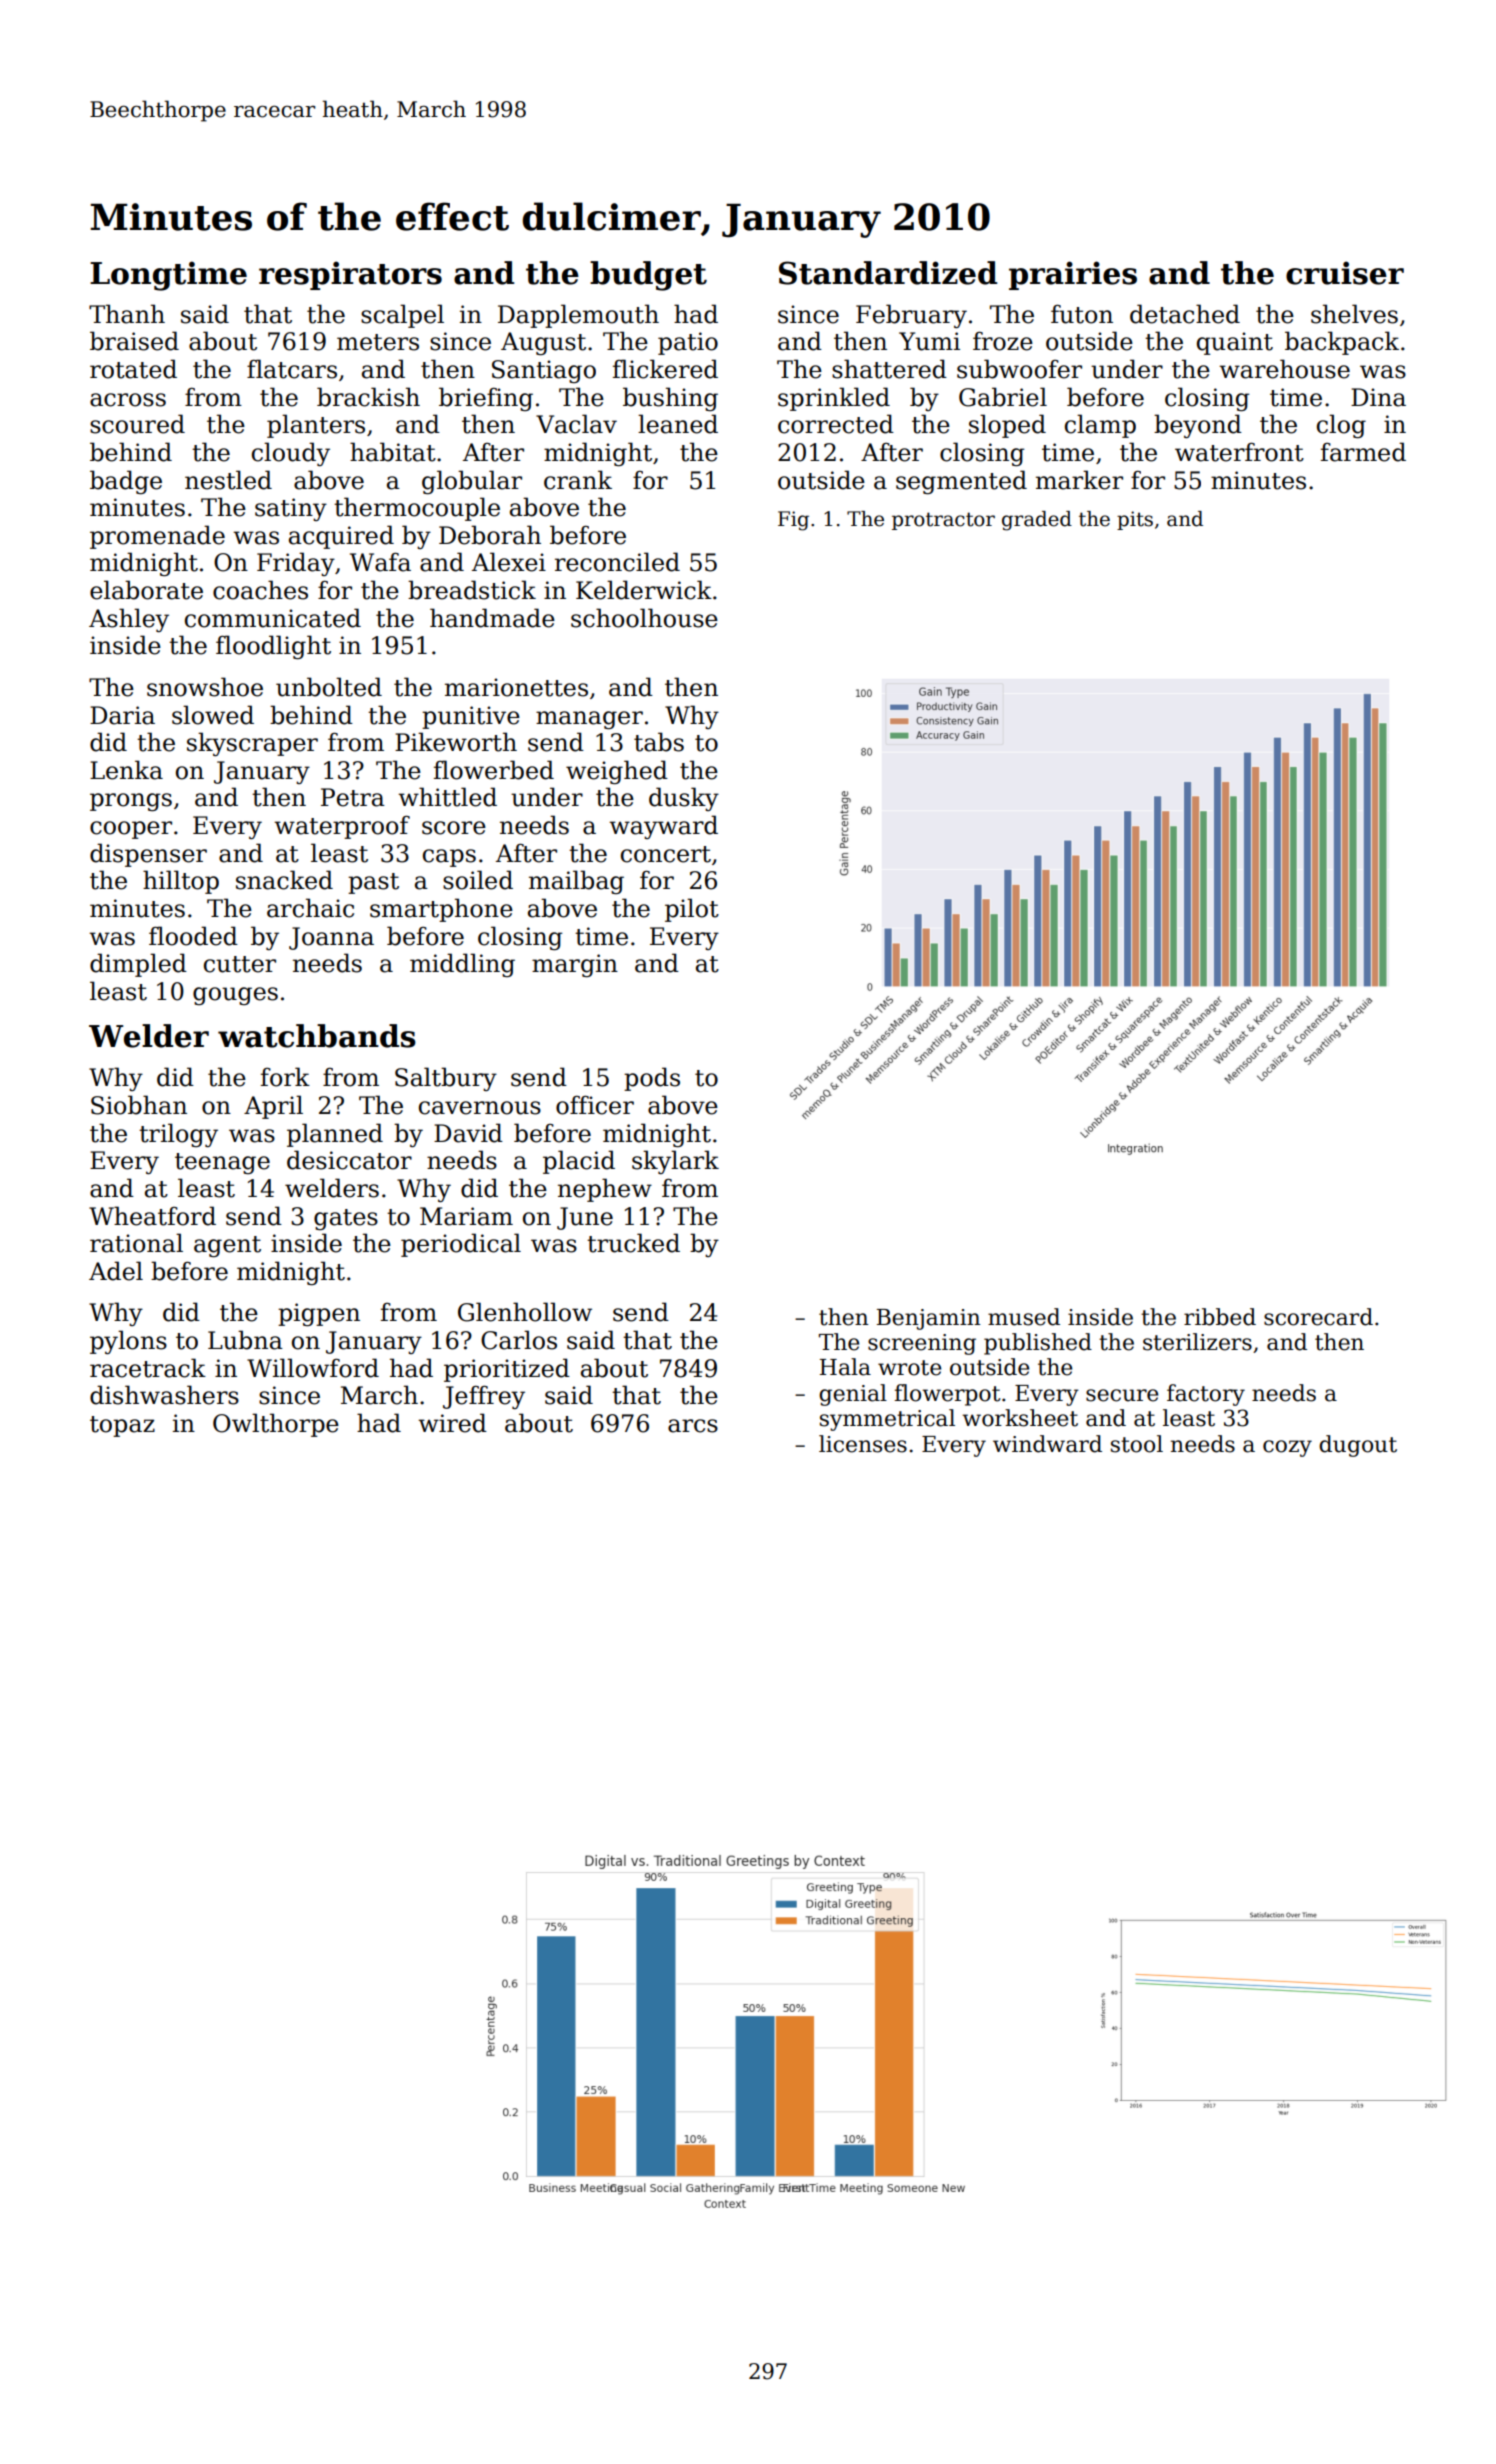 The width and height of the image is (1496, 2464). I want to click on ribbed, so click(1220, 1317).
